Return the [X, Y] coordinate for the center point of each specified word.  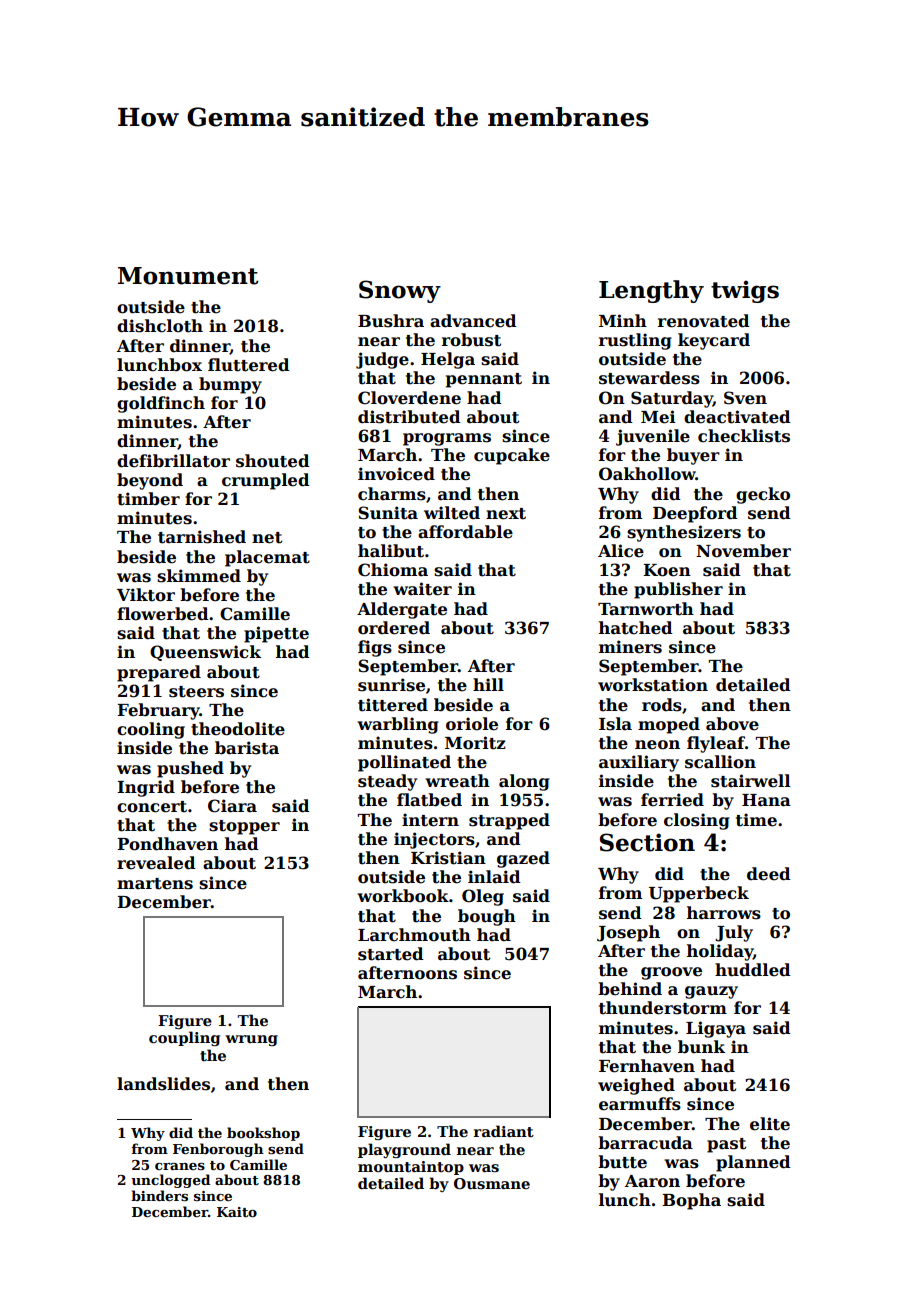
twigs [745, 291]
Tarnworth [646, 609]
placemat [267, 558]
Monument [188, 276]
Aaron [652, 1181]
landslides [163, 1084]
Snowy [400, 291]
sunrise [391, 685]
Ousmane [492, 1183]
